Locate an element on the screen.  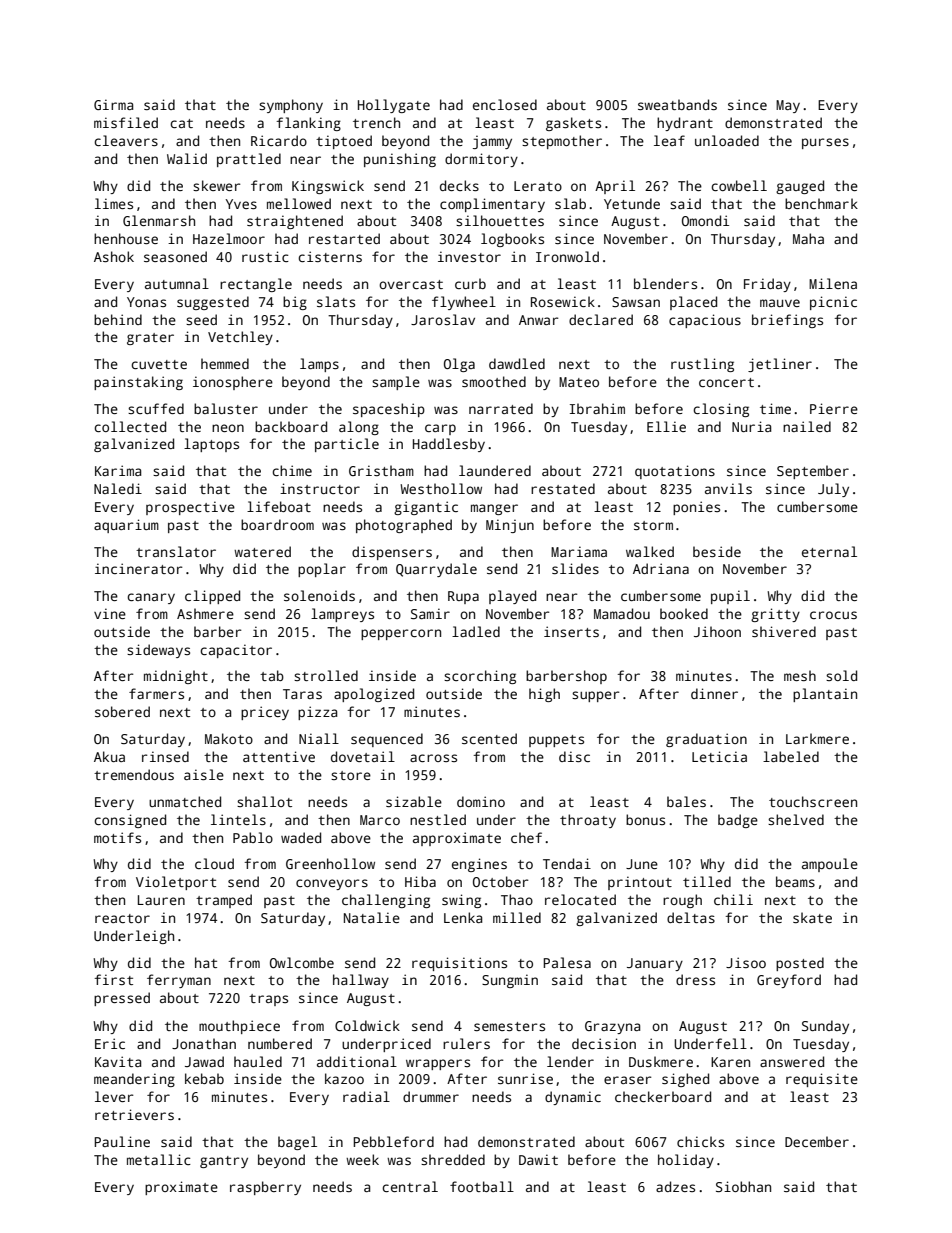
supper is located at coordinates (595, 696).
